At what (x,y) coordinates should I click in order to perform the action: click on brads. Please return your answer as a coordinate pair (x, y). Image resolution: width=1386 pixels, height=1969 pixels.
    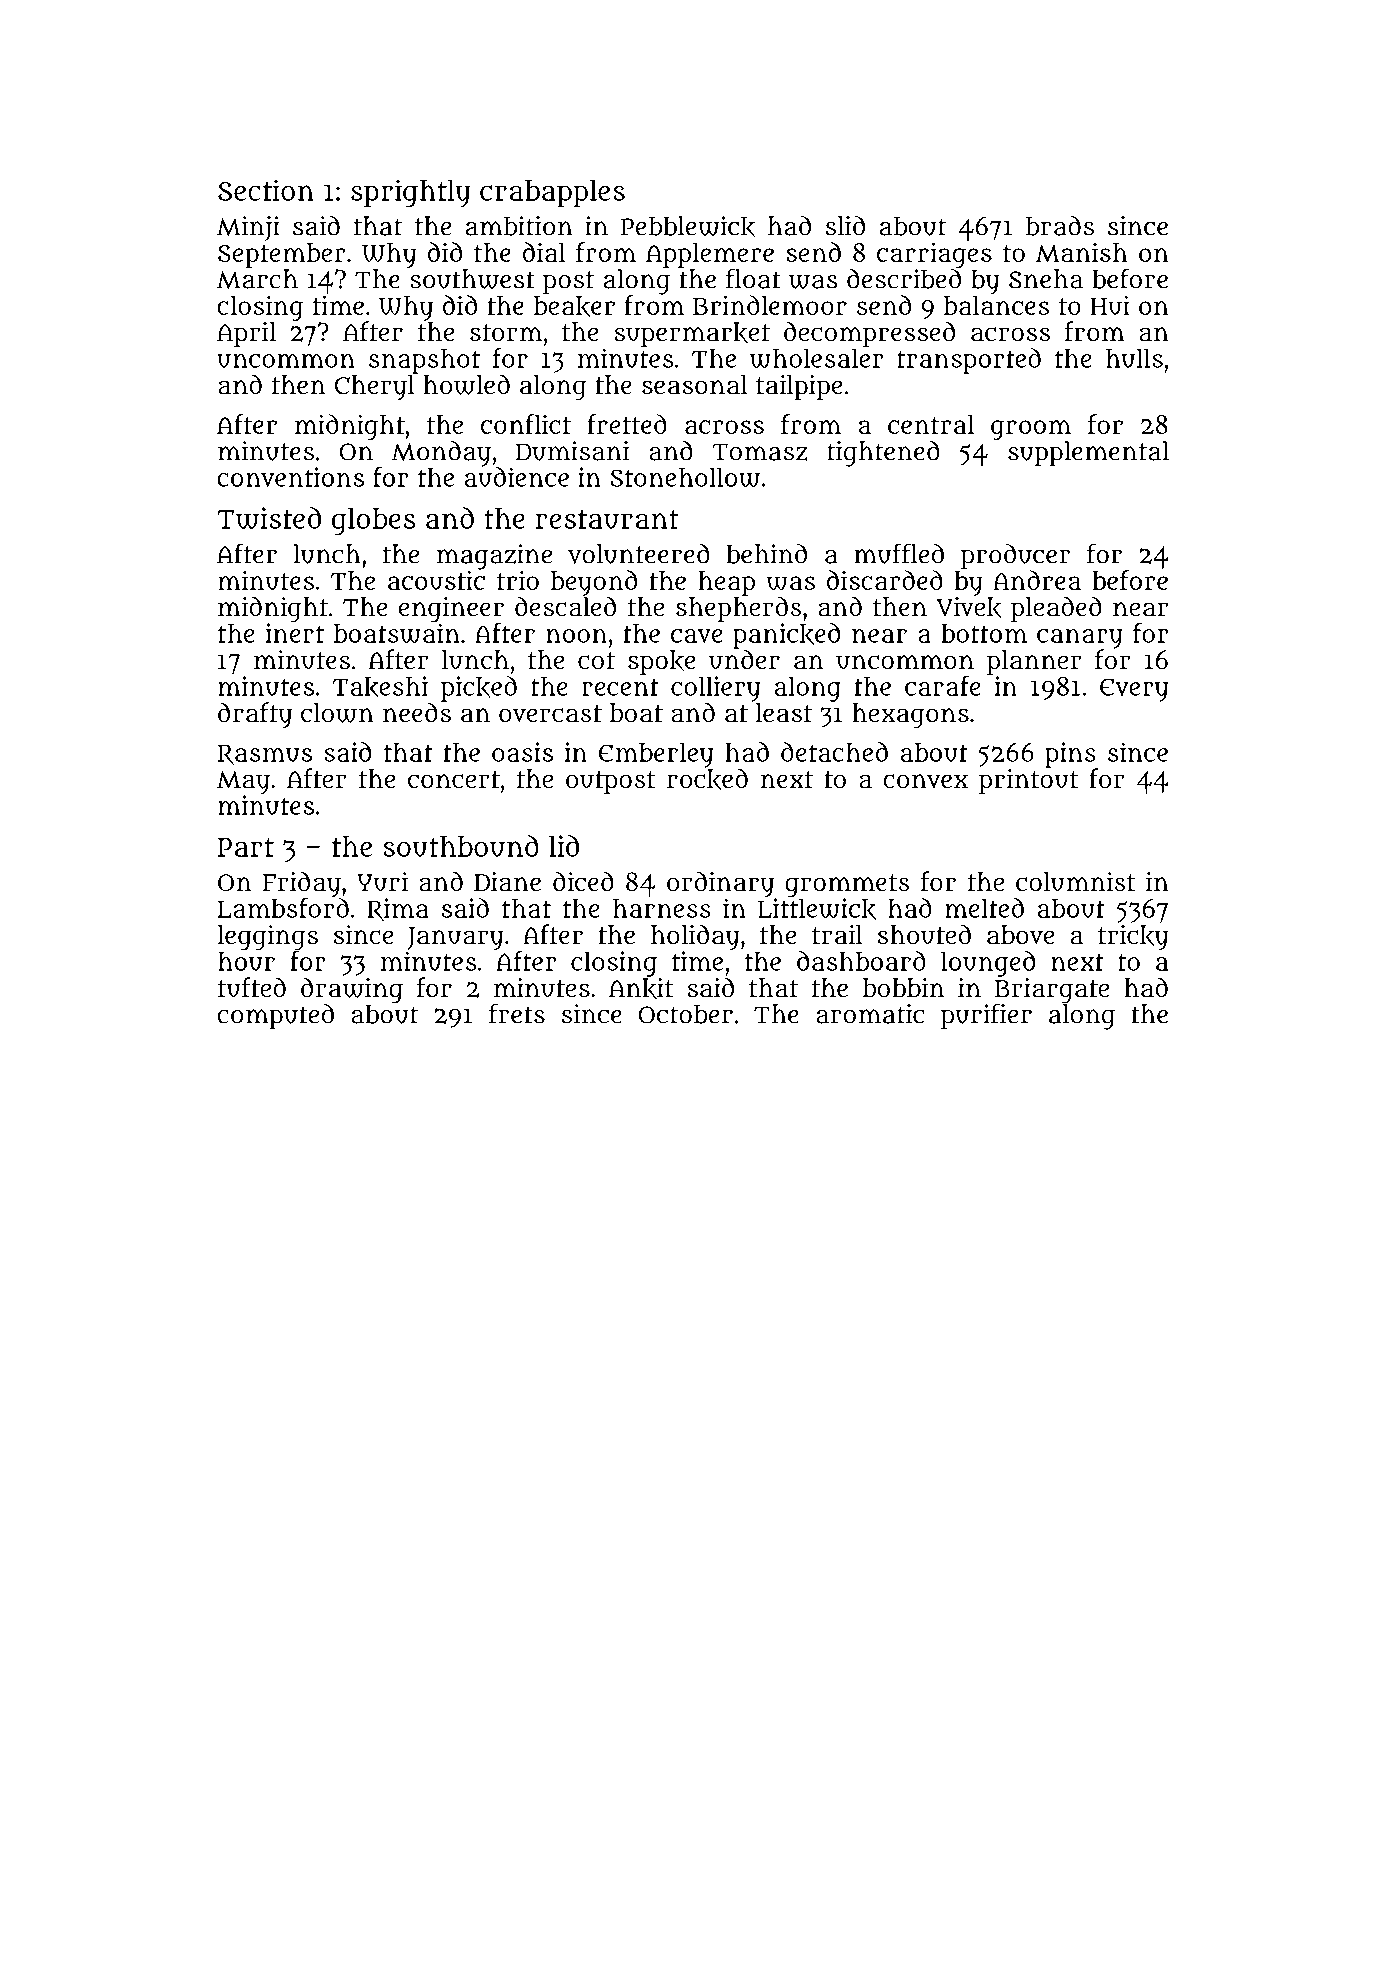
    Looking at the image, I should click on (1060, 226).
